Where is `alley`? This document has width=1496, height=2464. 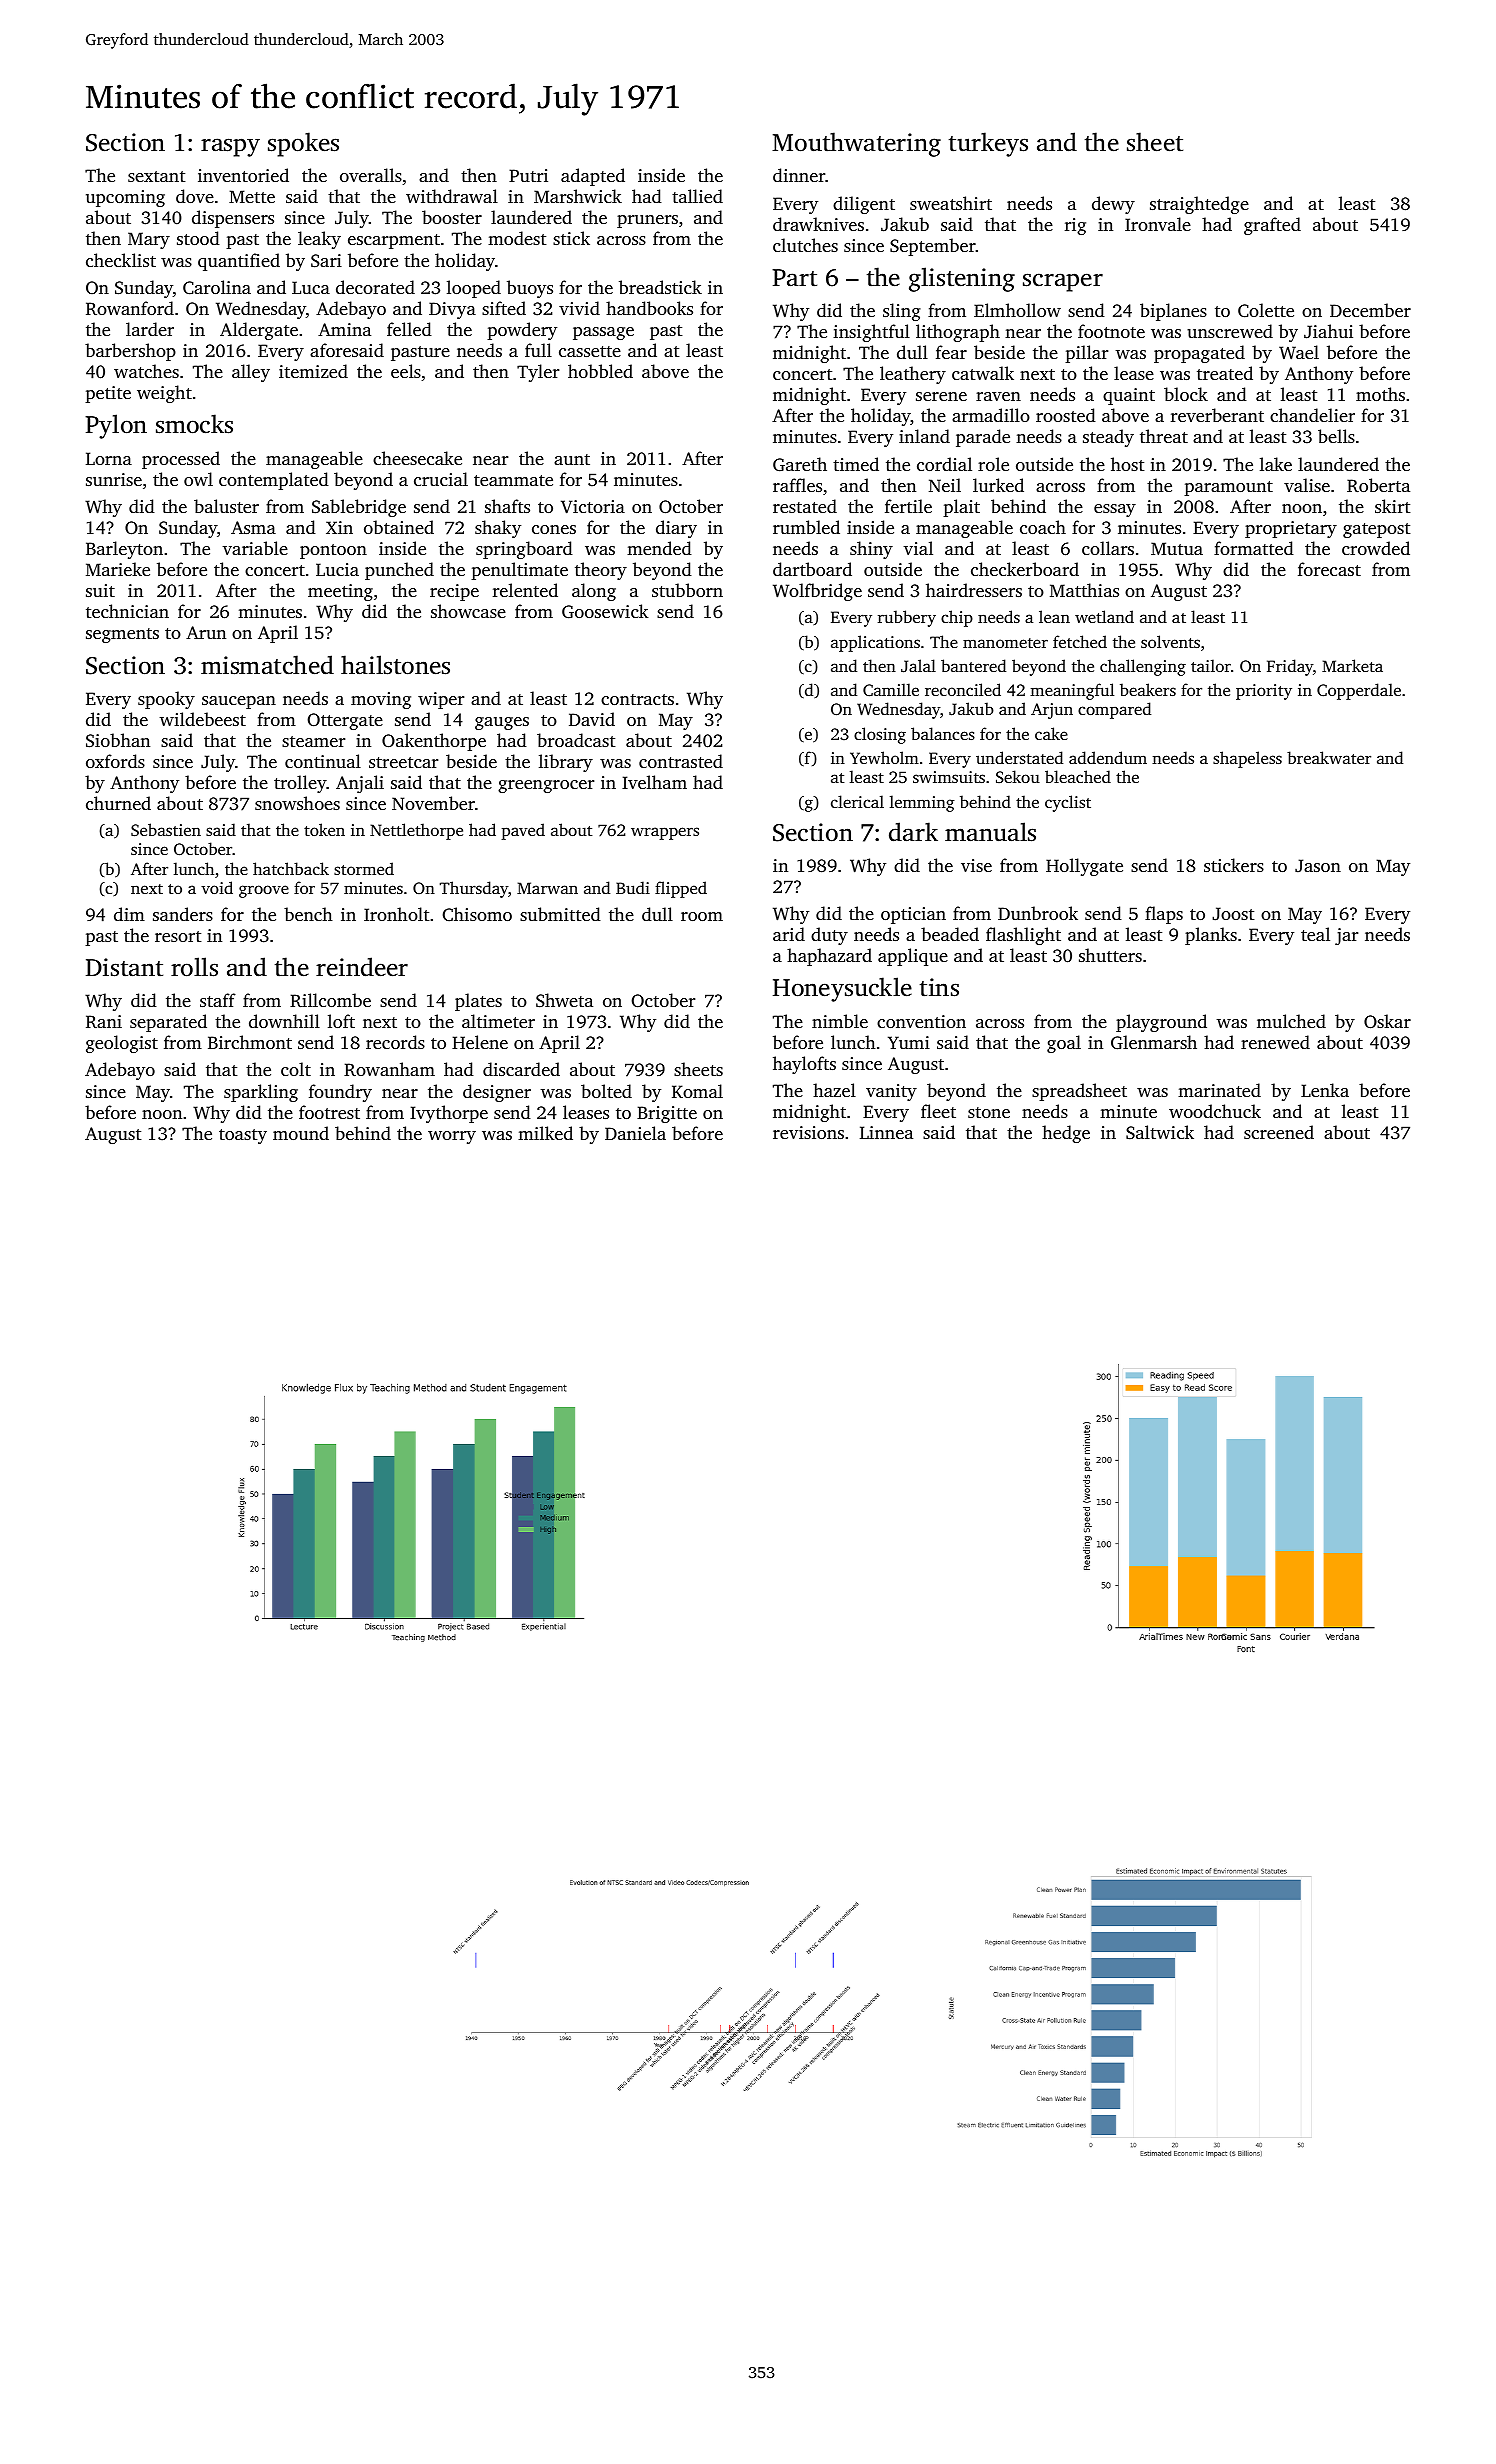
alley is located at coordinates (251, 373).
